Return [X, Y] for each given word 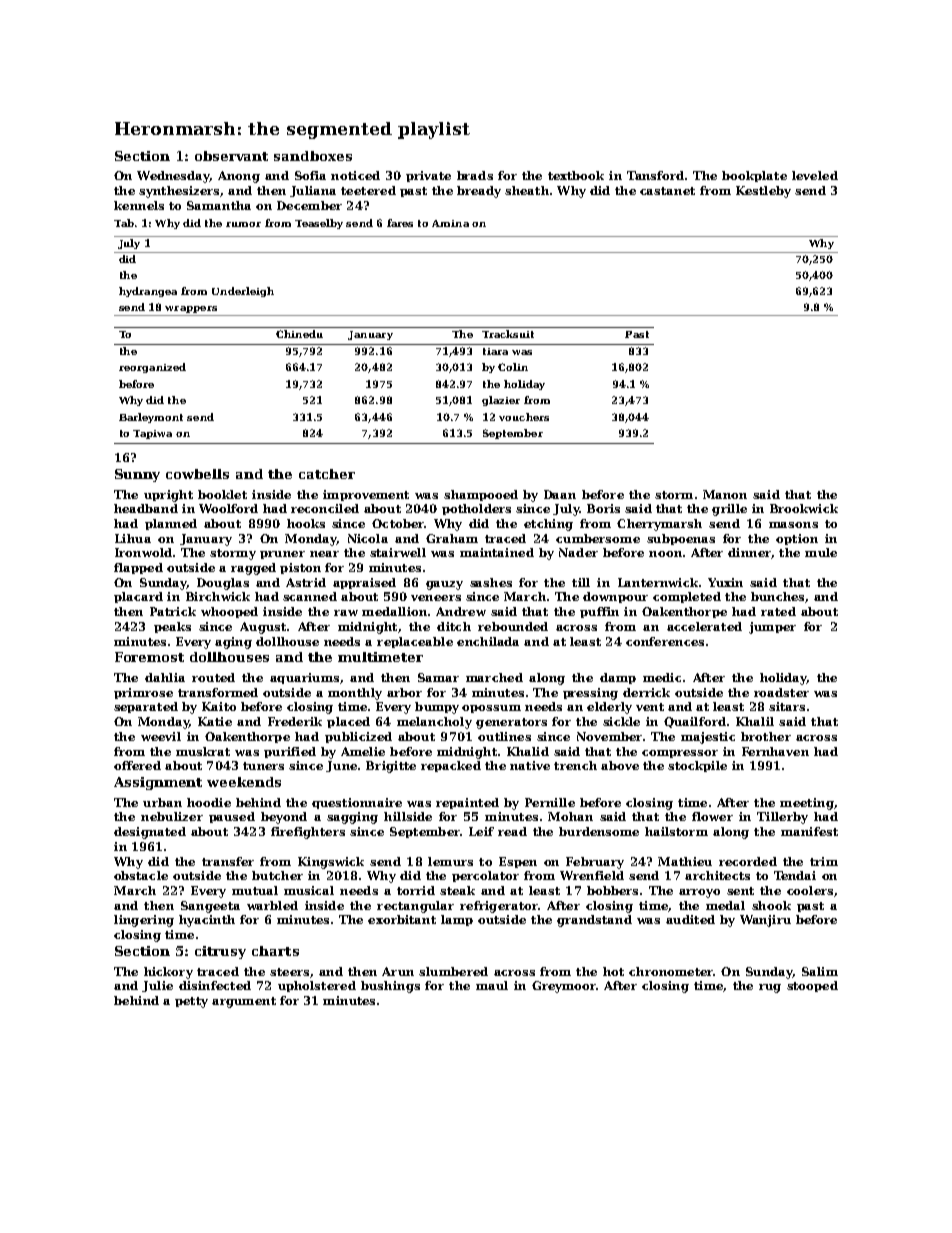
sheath [527, 190]
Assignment [158, 783]
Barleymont [151, 418]
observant [231, 156]
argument [244, 1002]
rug [770, 988]
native [530, 765]
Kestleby [763, 192]
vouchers [524, 417]
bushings [390, 987]
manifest [809, 831]
